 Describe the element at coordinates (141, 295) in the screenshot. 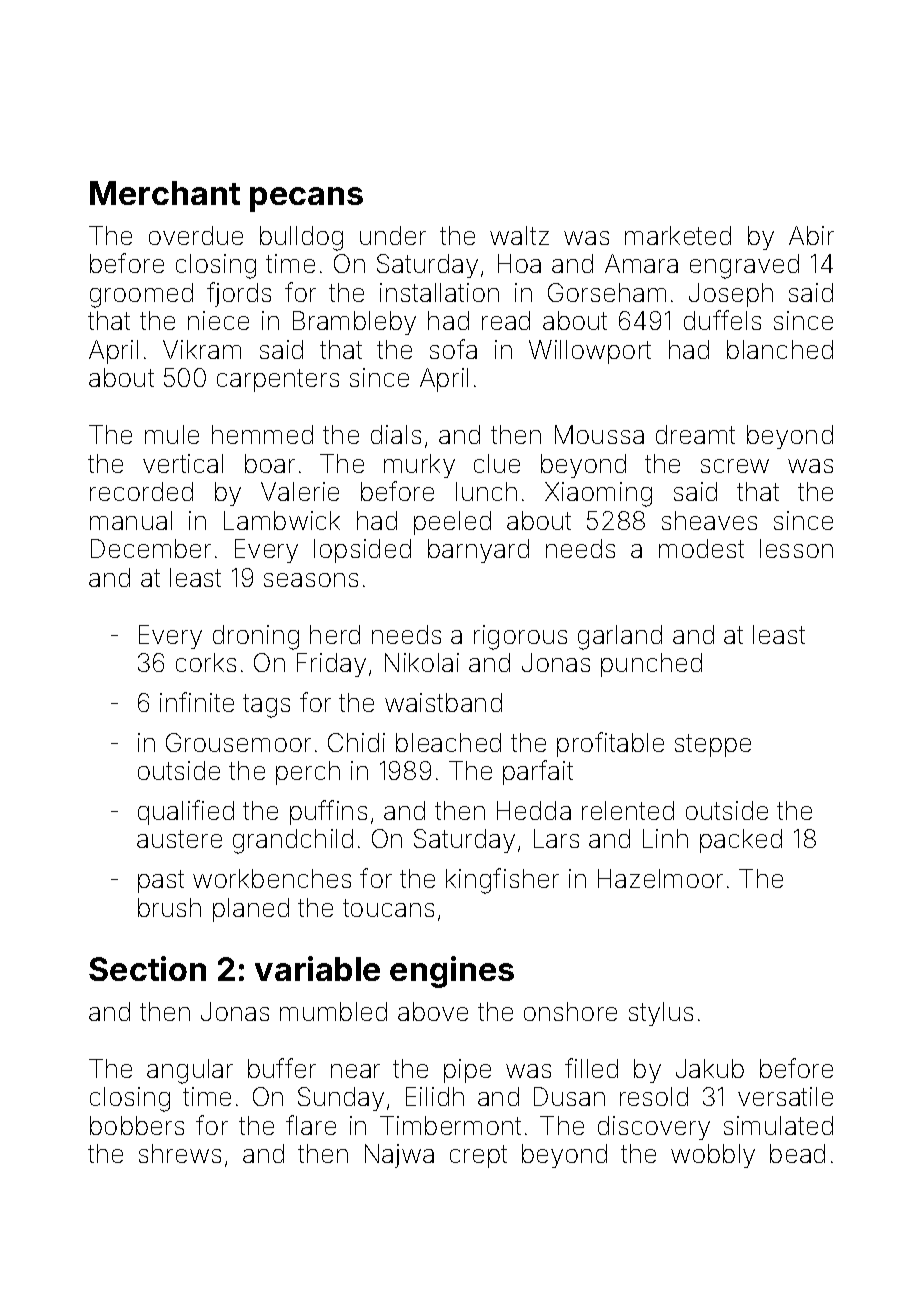

I see `groomed` at that location.
